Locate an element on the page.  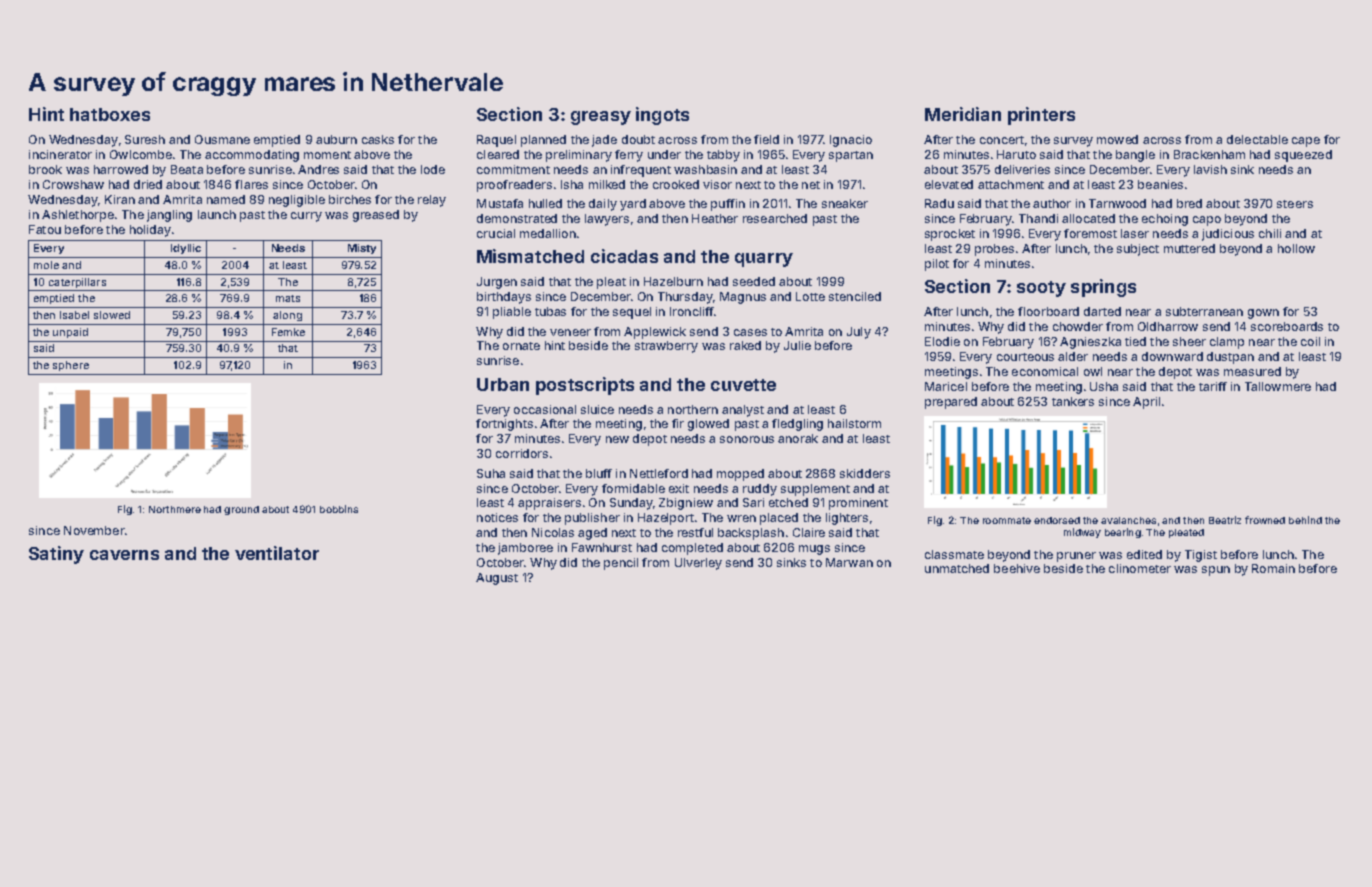
Femke is located at coordinates (288, 332).
